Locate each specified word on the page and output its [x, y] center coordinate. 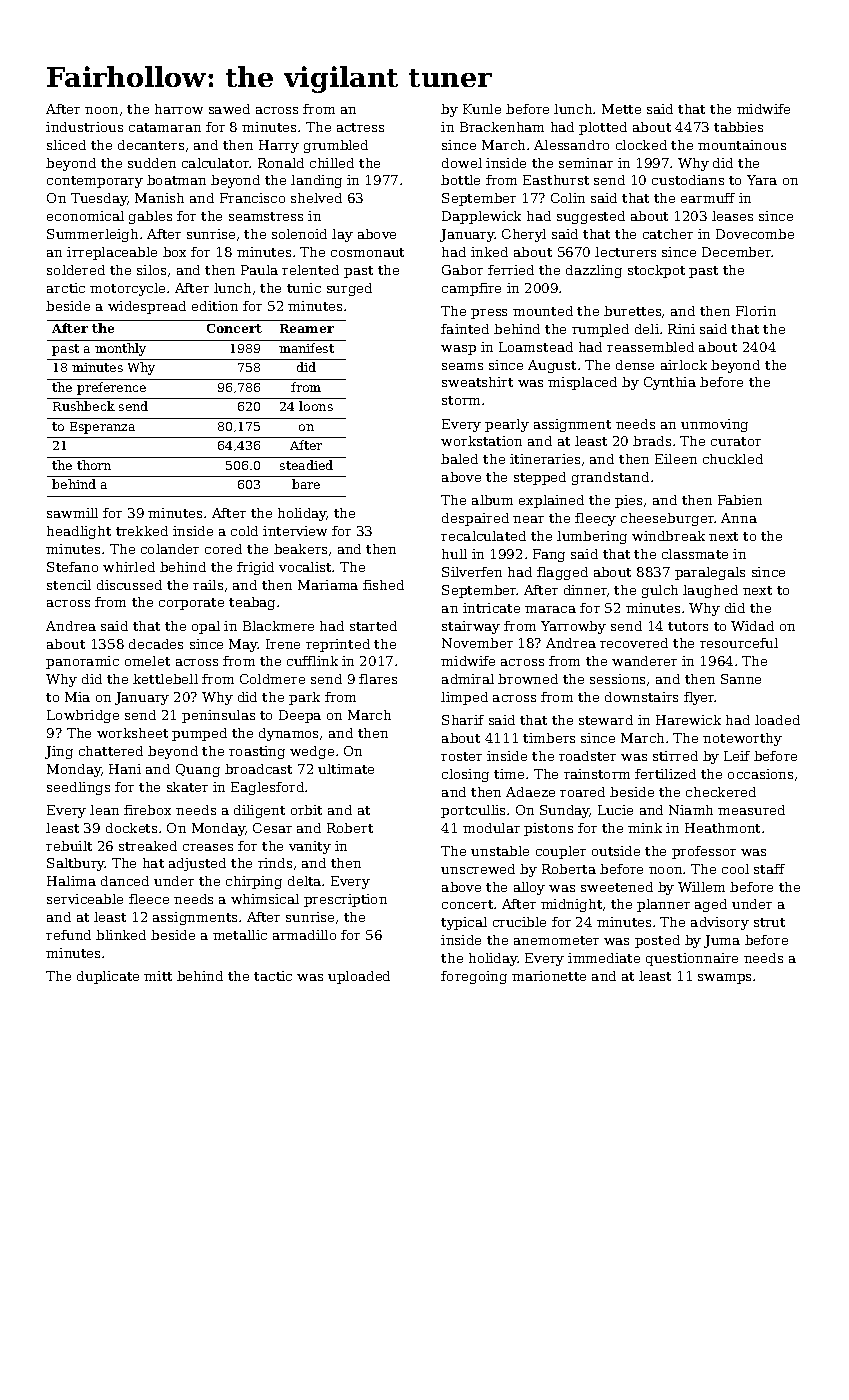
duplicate [108, 977]
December [737, 252]
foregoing [474, 977]
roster [461, 756]
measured [751, 810]
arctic [66, 288]
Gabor [462, 270]
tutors [688, 626]
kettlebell [165, 679]
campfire [471, 289]
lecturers [625, 252]
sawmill [72, 513]
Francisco [252, 198]
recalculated [483, 536]
